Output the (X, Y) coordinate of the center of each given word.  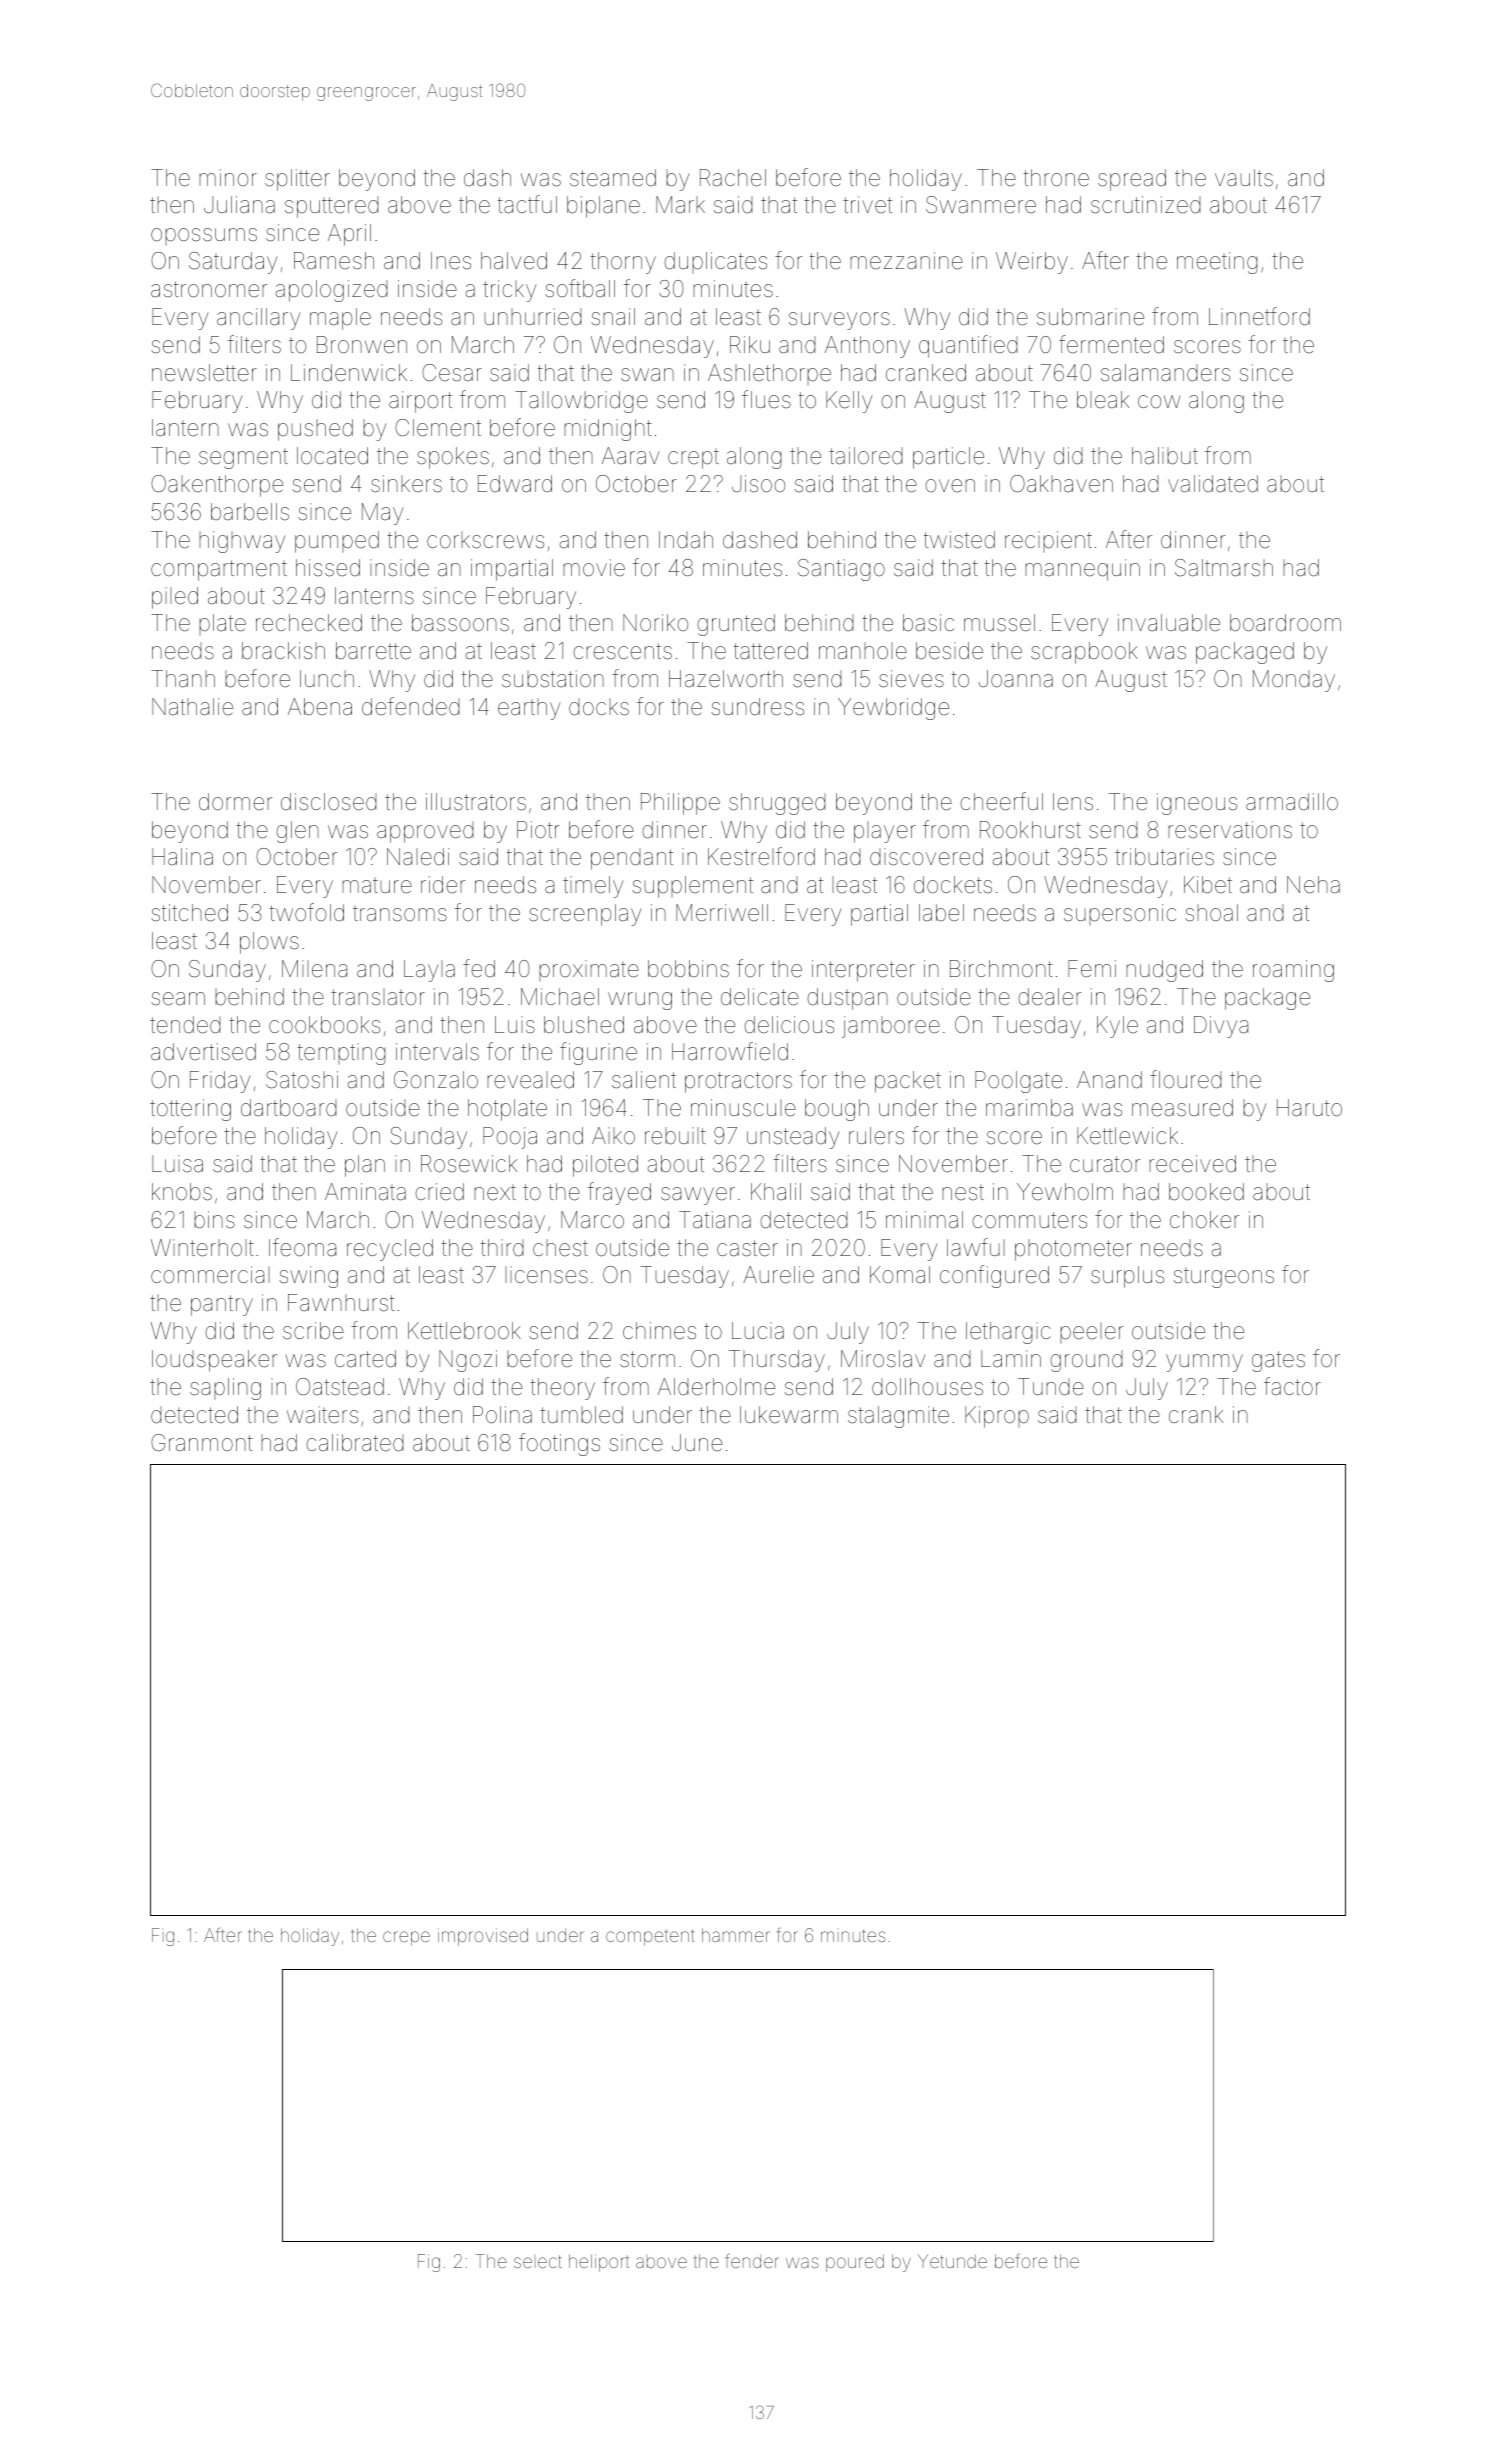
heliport (599, 2263)
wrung (640, 1001)
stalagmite (898, 1417)
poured (855, 2263)
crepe (406, 1938)
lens (1073, 802)
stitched (189, 913)
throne (1056, 177)
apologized (332, 291)
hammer (736, 1935)
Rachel (733, 178)
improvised (483, 1937)
